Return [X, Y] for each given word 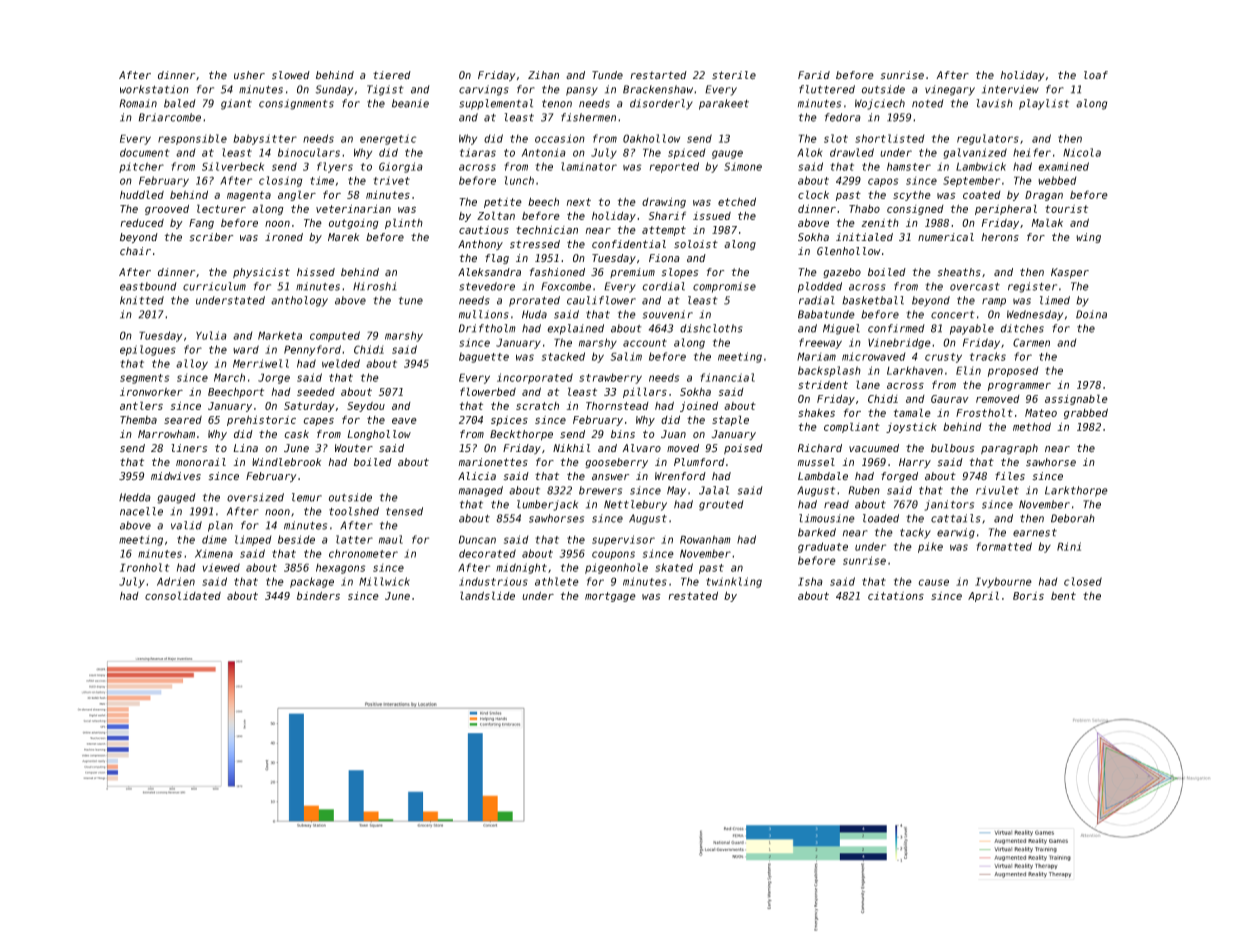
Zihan [543, 75]
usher [249, 75]
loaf [1096, 75]
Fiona [664, 258]
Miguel [841, 329]
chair [135, 251]
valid [186, 525]
